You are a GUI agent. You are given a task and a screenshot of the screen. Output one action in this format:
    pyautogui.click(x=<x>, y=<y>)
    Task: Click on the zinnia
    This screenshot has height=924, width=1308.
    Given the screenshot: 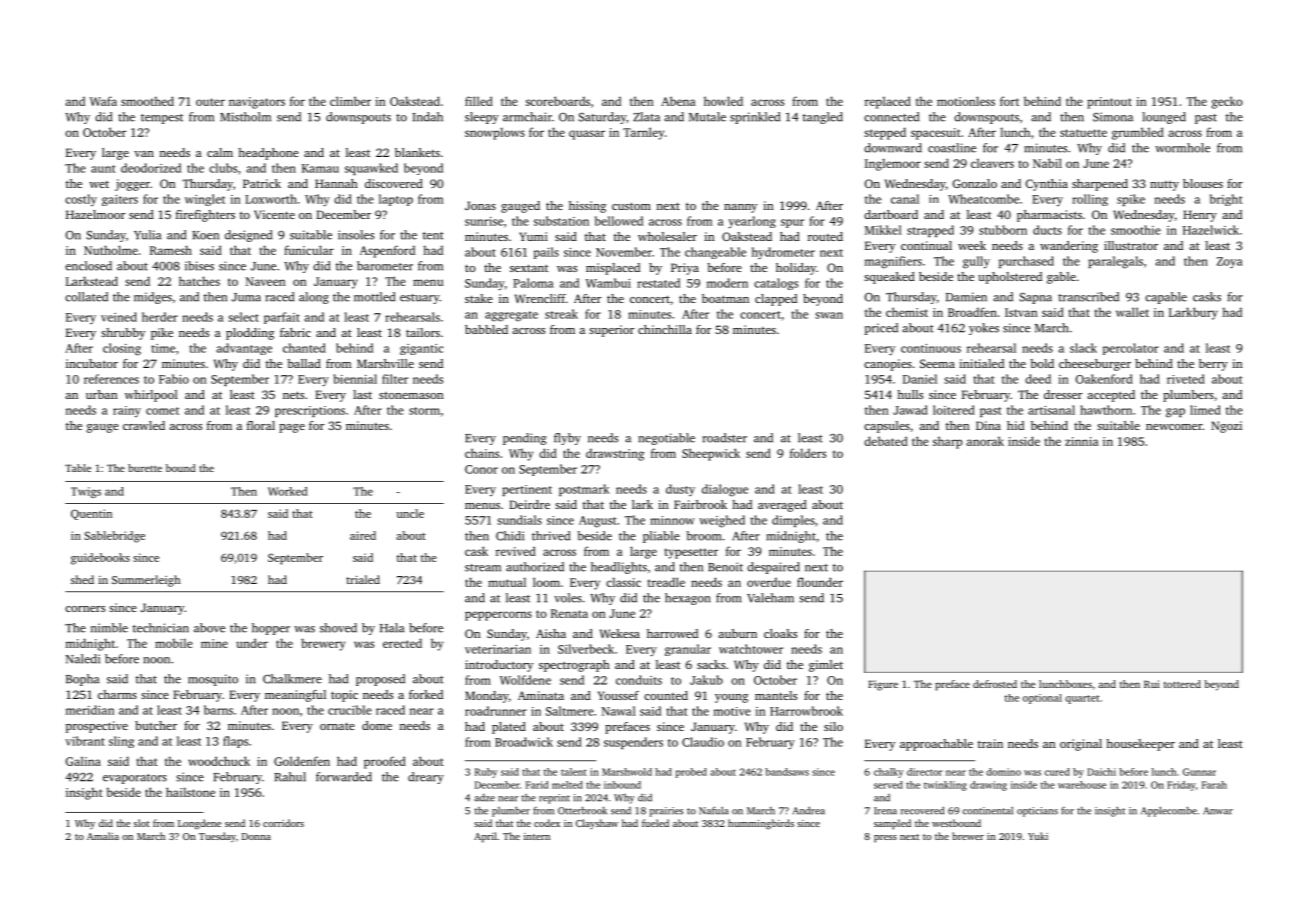 What is the action you would take?
    pyautogui.click(x=1082, y=441)
